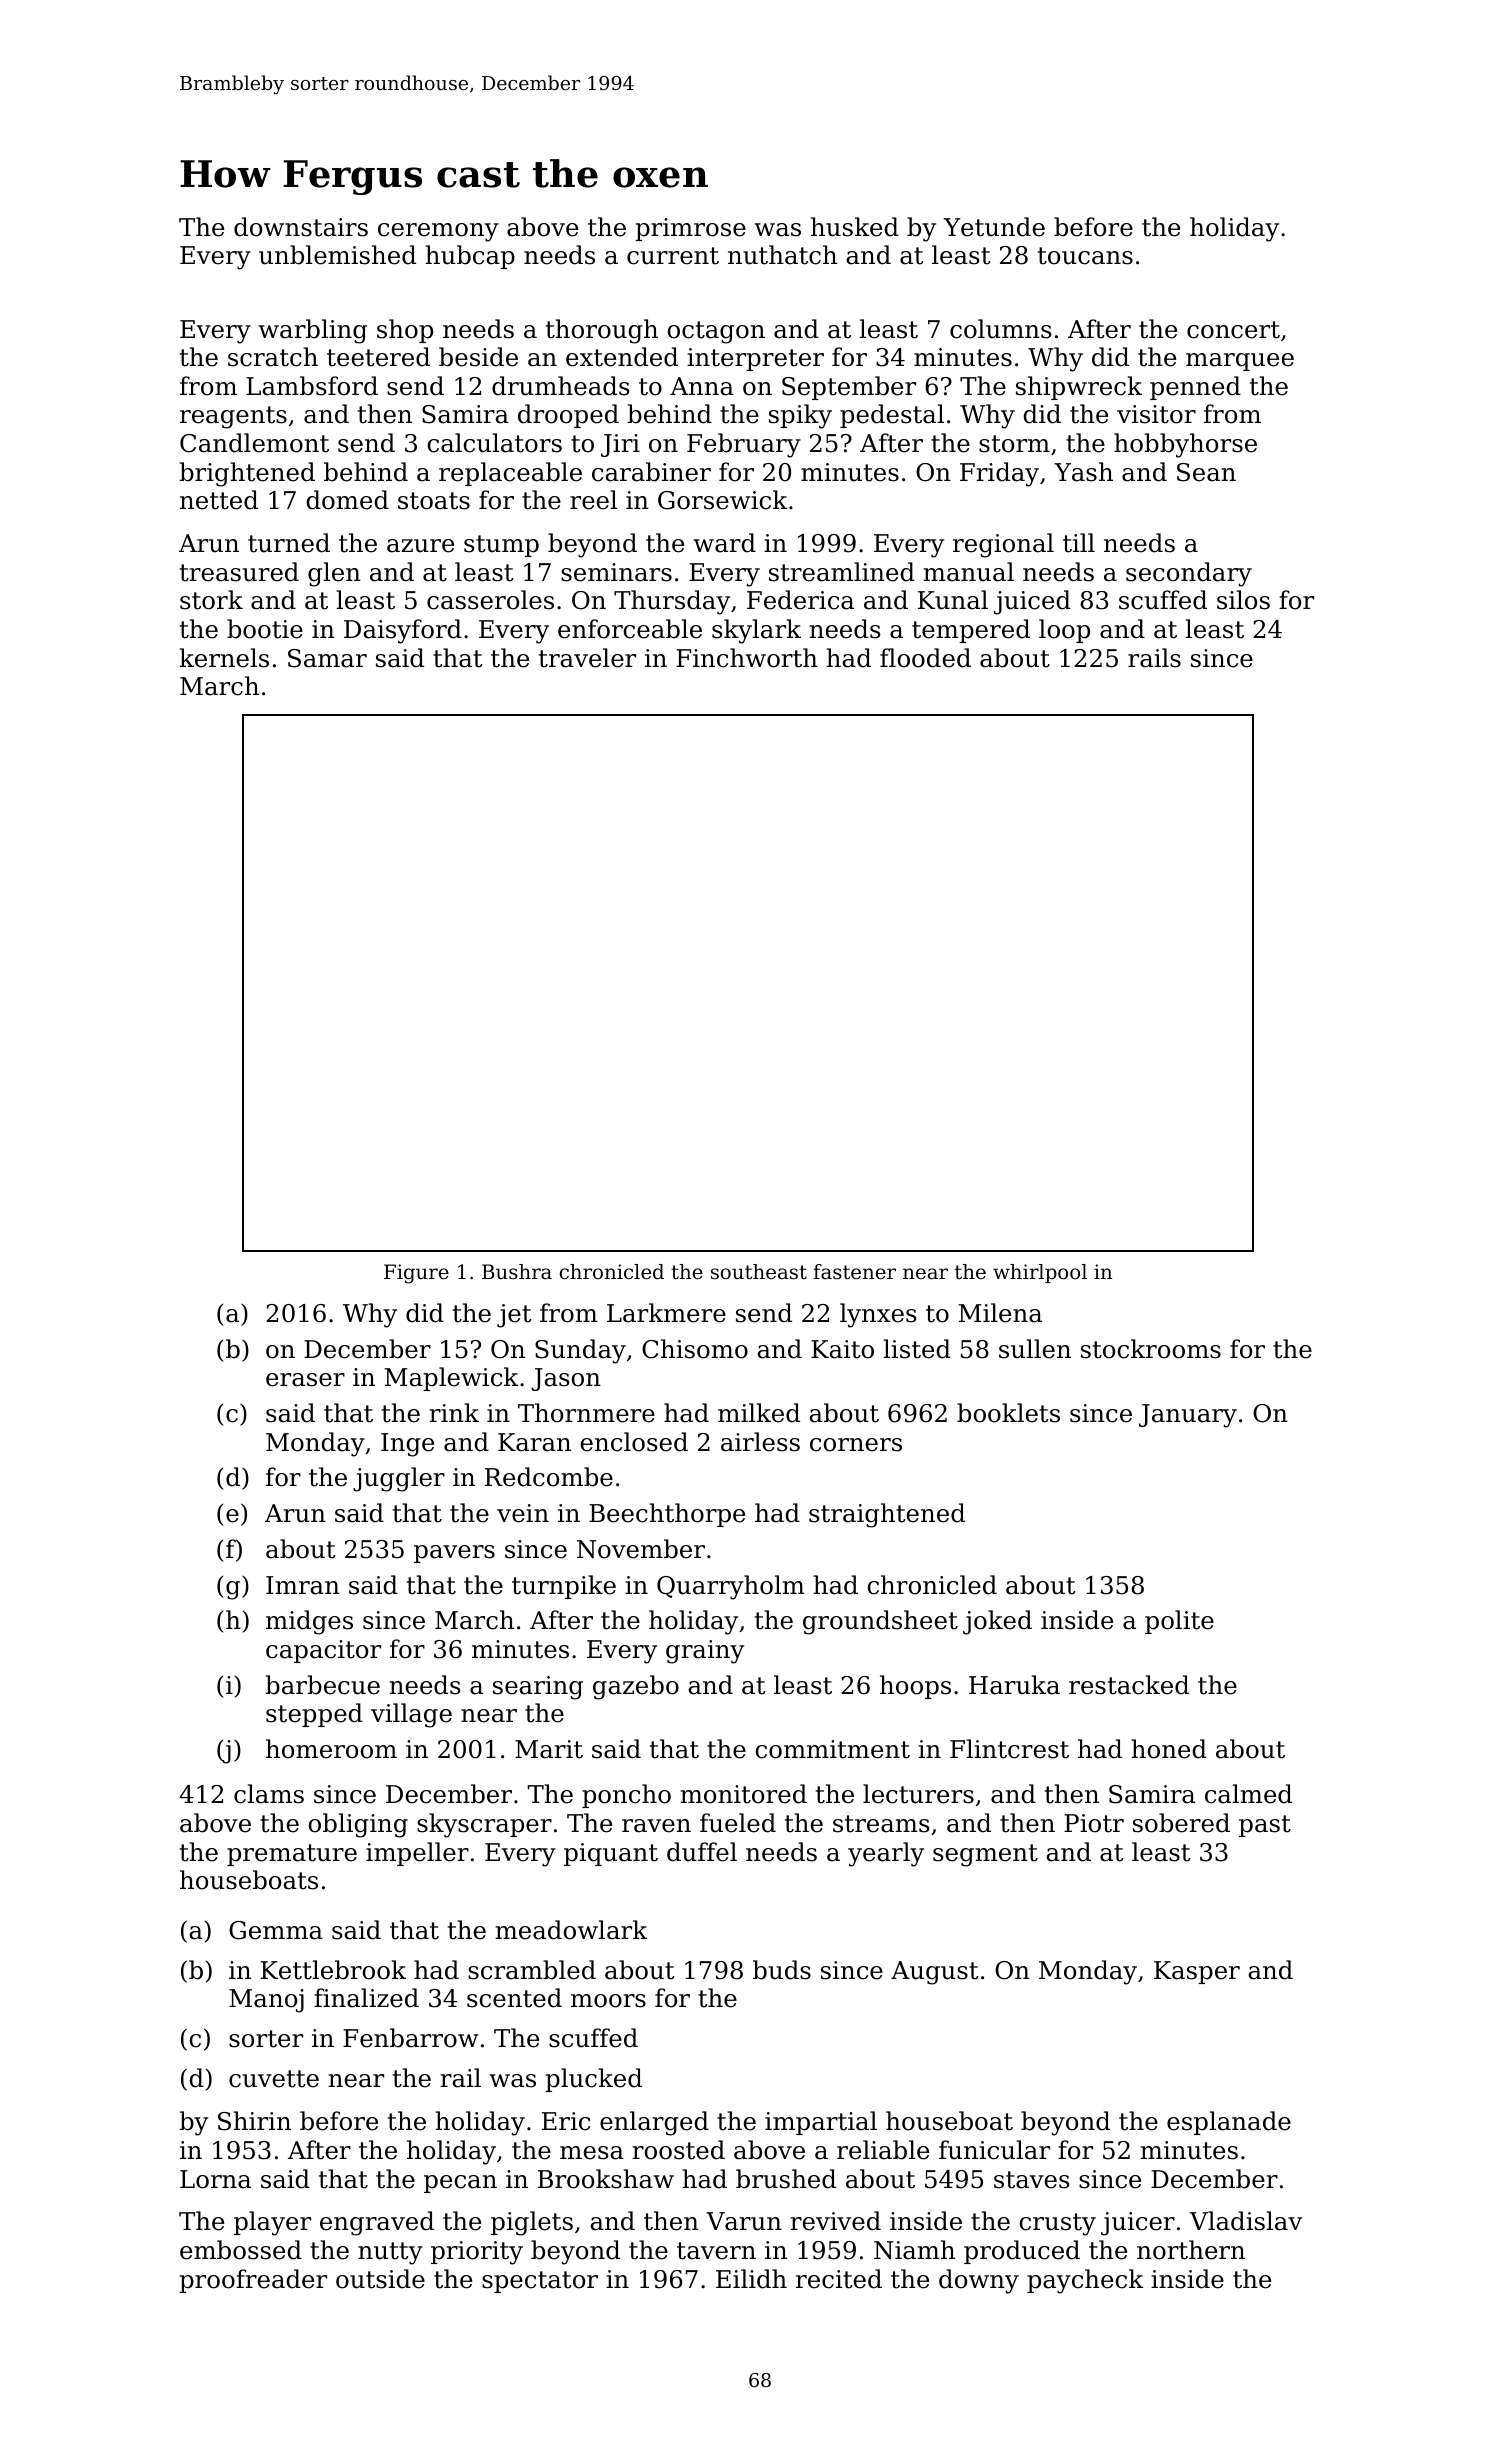 The image size is (1496, 2464). Describe the element at coordinates (301, 227) in the document. I see `downstairs` at that location.
